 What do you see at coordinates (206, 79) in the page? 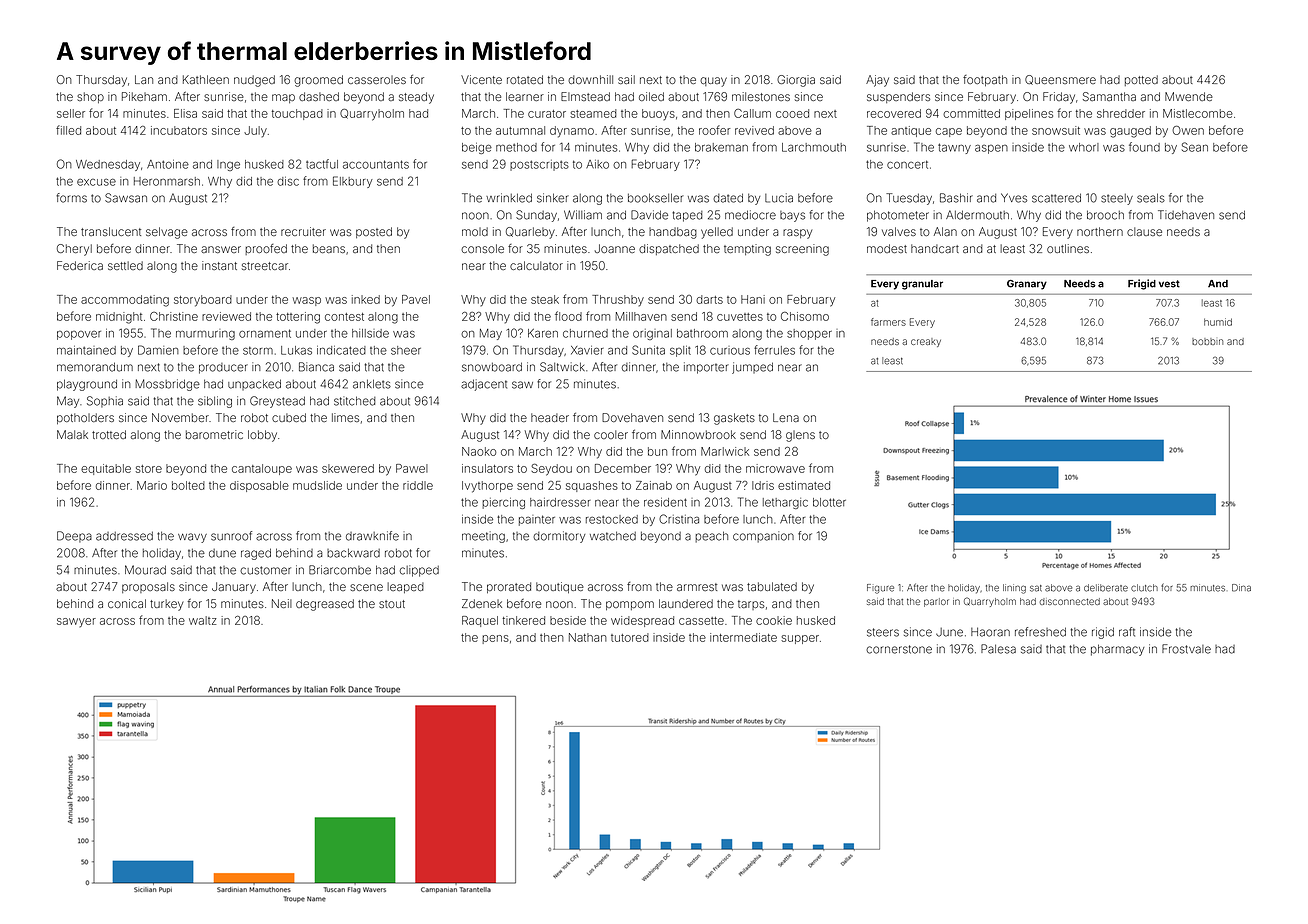
I see `Kathleen` at bounding box center [206, 79].
